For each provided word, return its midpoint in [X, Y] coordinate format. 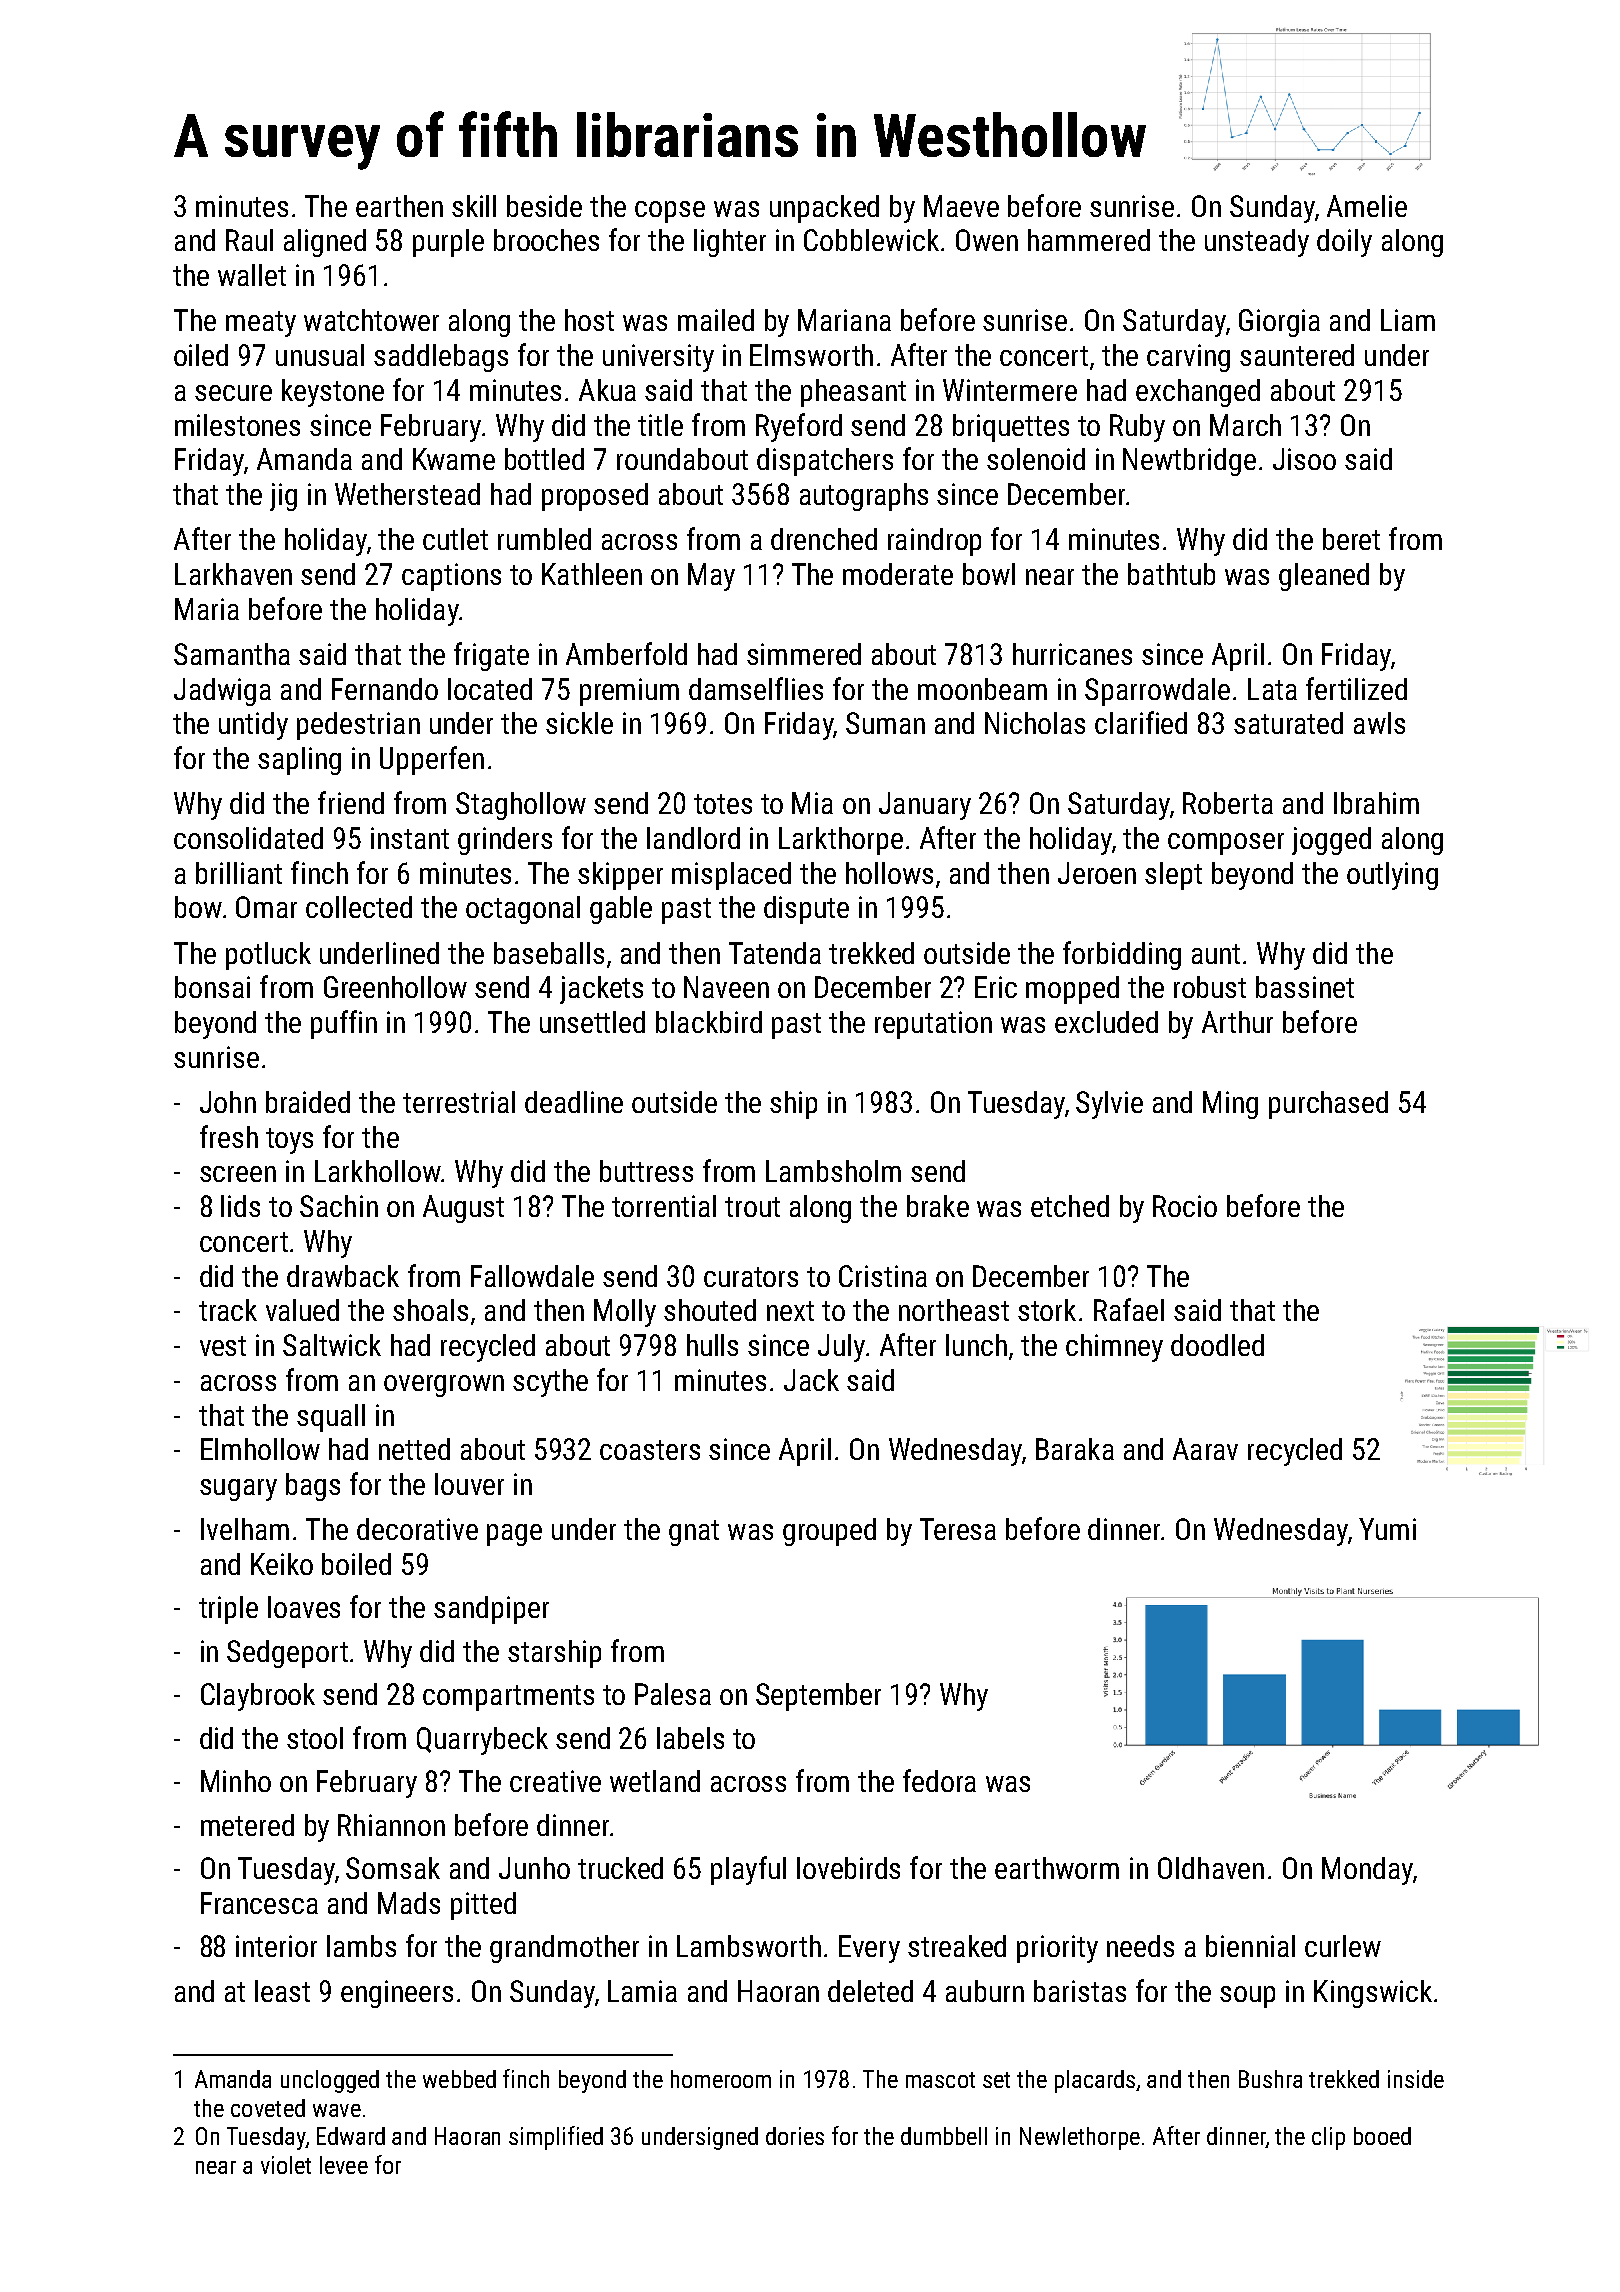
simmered [804, 654]
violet [286, 2165]
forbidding [1122, 955]
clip [1328, 2138]
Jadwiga [222, 692]
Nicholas [1035, 723]
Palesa [673, 1694]
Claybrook [258, 1697]
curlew [1343, 1946]
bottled [544, 459]
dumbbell [944, 2136]
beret [1351, 539]
